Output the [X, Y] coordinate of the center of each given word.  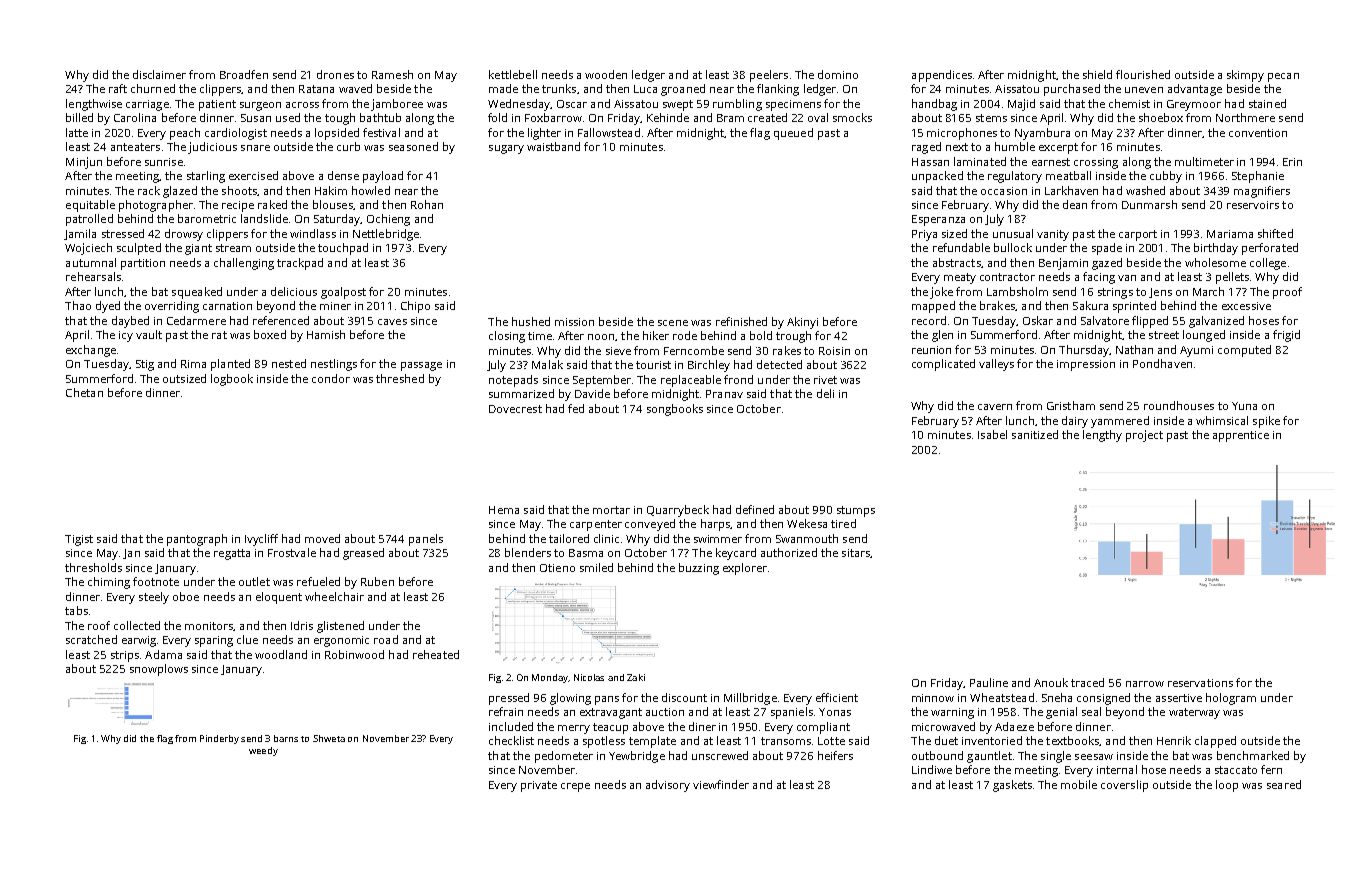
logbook [232, 380]
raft [118, 88]
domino [838, 74]
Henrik [1174, 740]
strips [125, 656]
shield [1097, 74]
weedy [263, 751]
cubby [1166, 177]
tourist [653, 365]
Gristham [1071, 405]
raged [926, 148]
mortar [611, 510]
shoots [239, 190]
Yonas [835, 712]
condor [331, 378]
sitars [856, 553]
